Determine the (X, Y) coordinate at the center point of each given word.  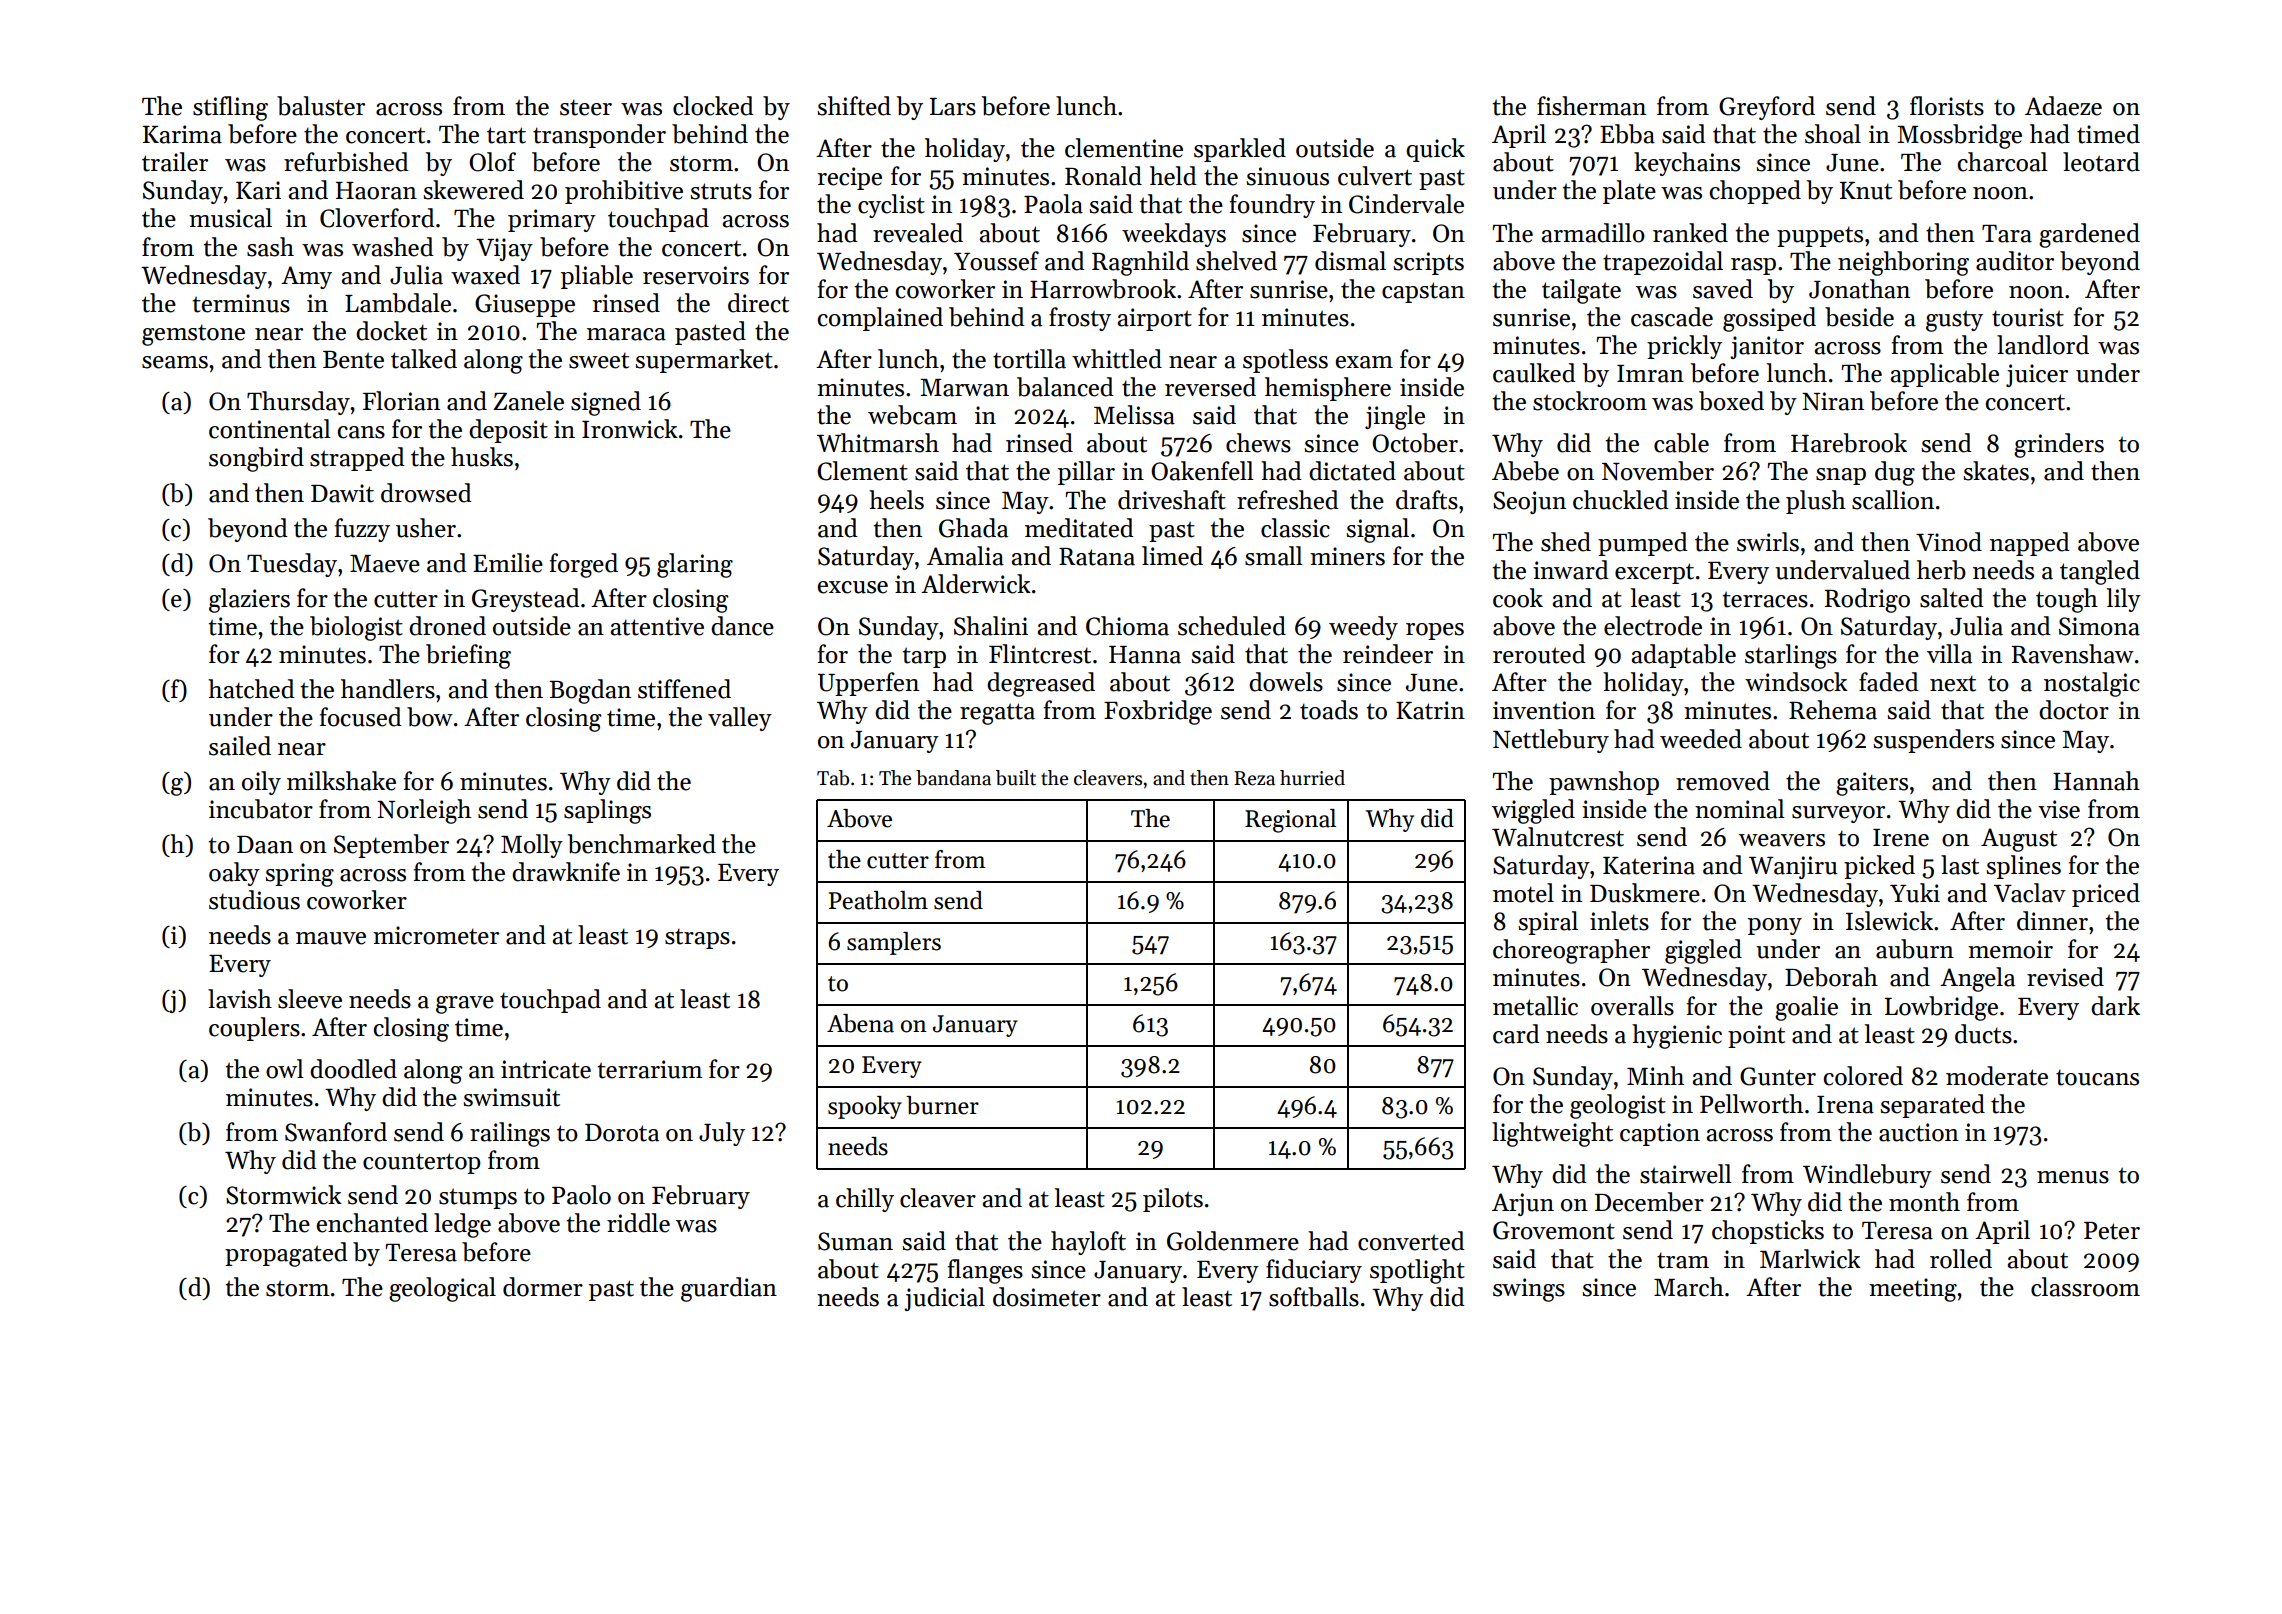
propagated (286, 1254)
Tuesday (292, 565)
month (1924, 1202)
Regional (1290, 821)
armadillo (1593, 233)
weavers (1782, 840)
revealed (918, 233)
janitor (1767, 347)
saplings (607, 811)
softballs (1314, 1297)
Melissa (1134, 415)
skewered (473, 190)
